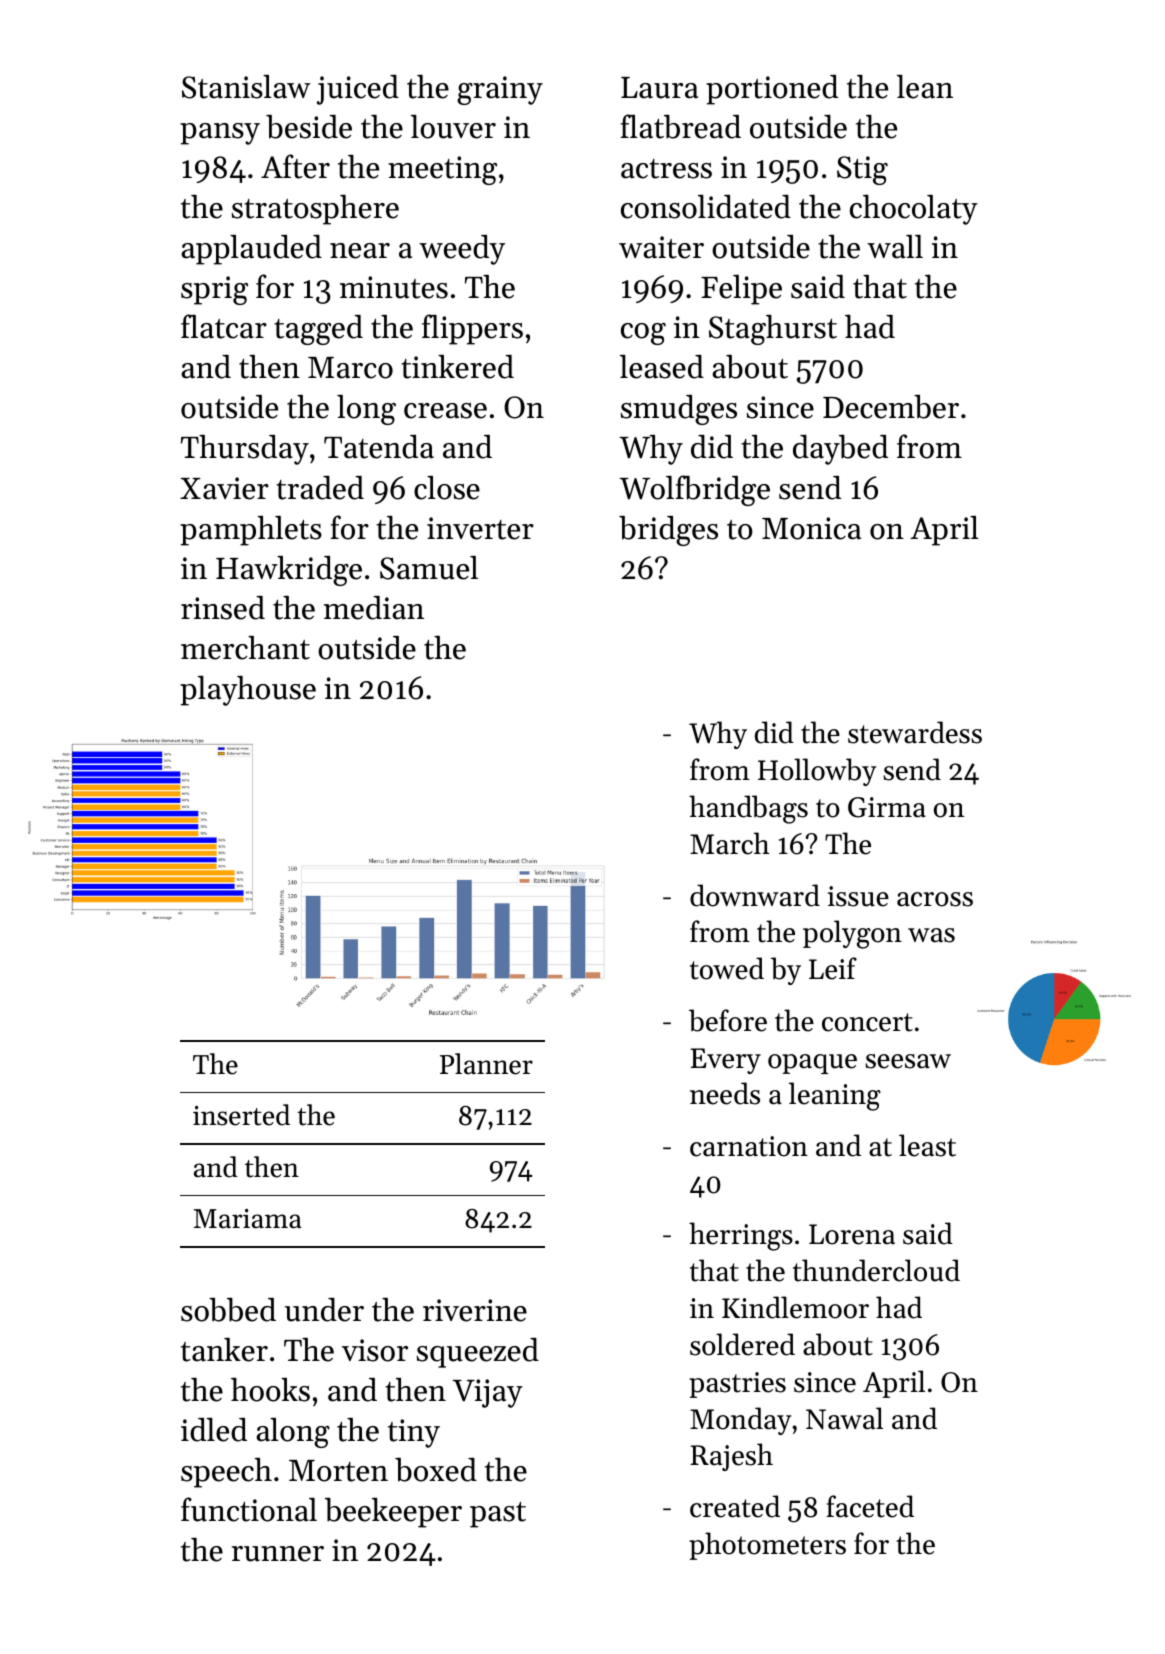  I want to click on portioned, so click(772, 90).
